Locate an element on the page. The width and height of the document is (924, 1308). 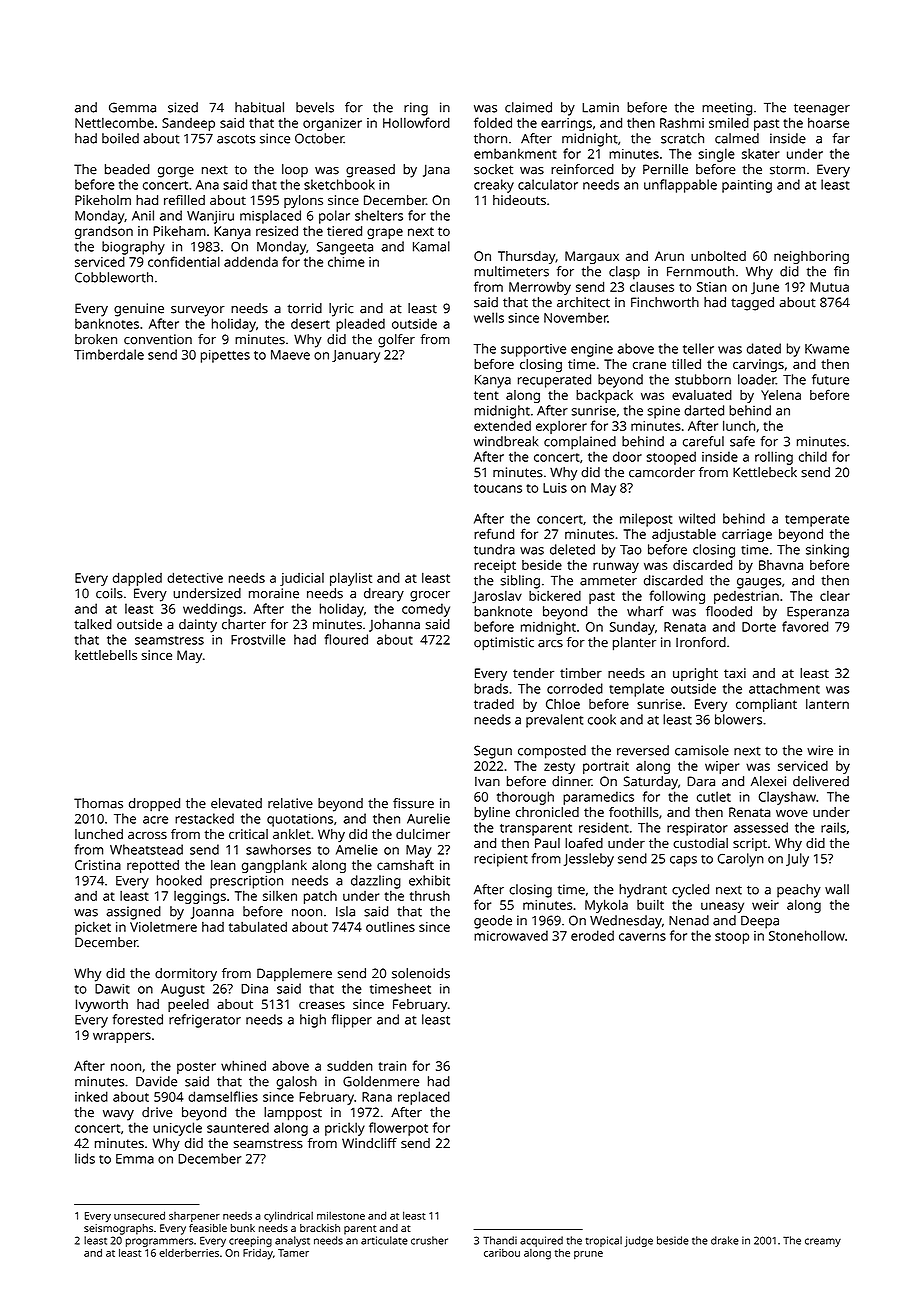
Thomas is located at coordinates (98, 803).
